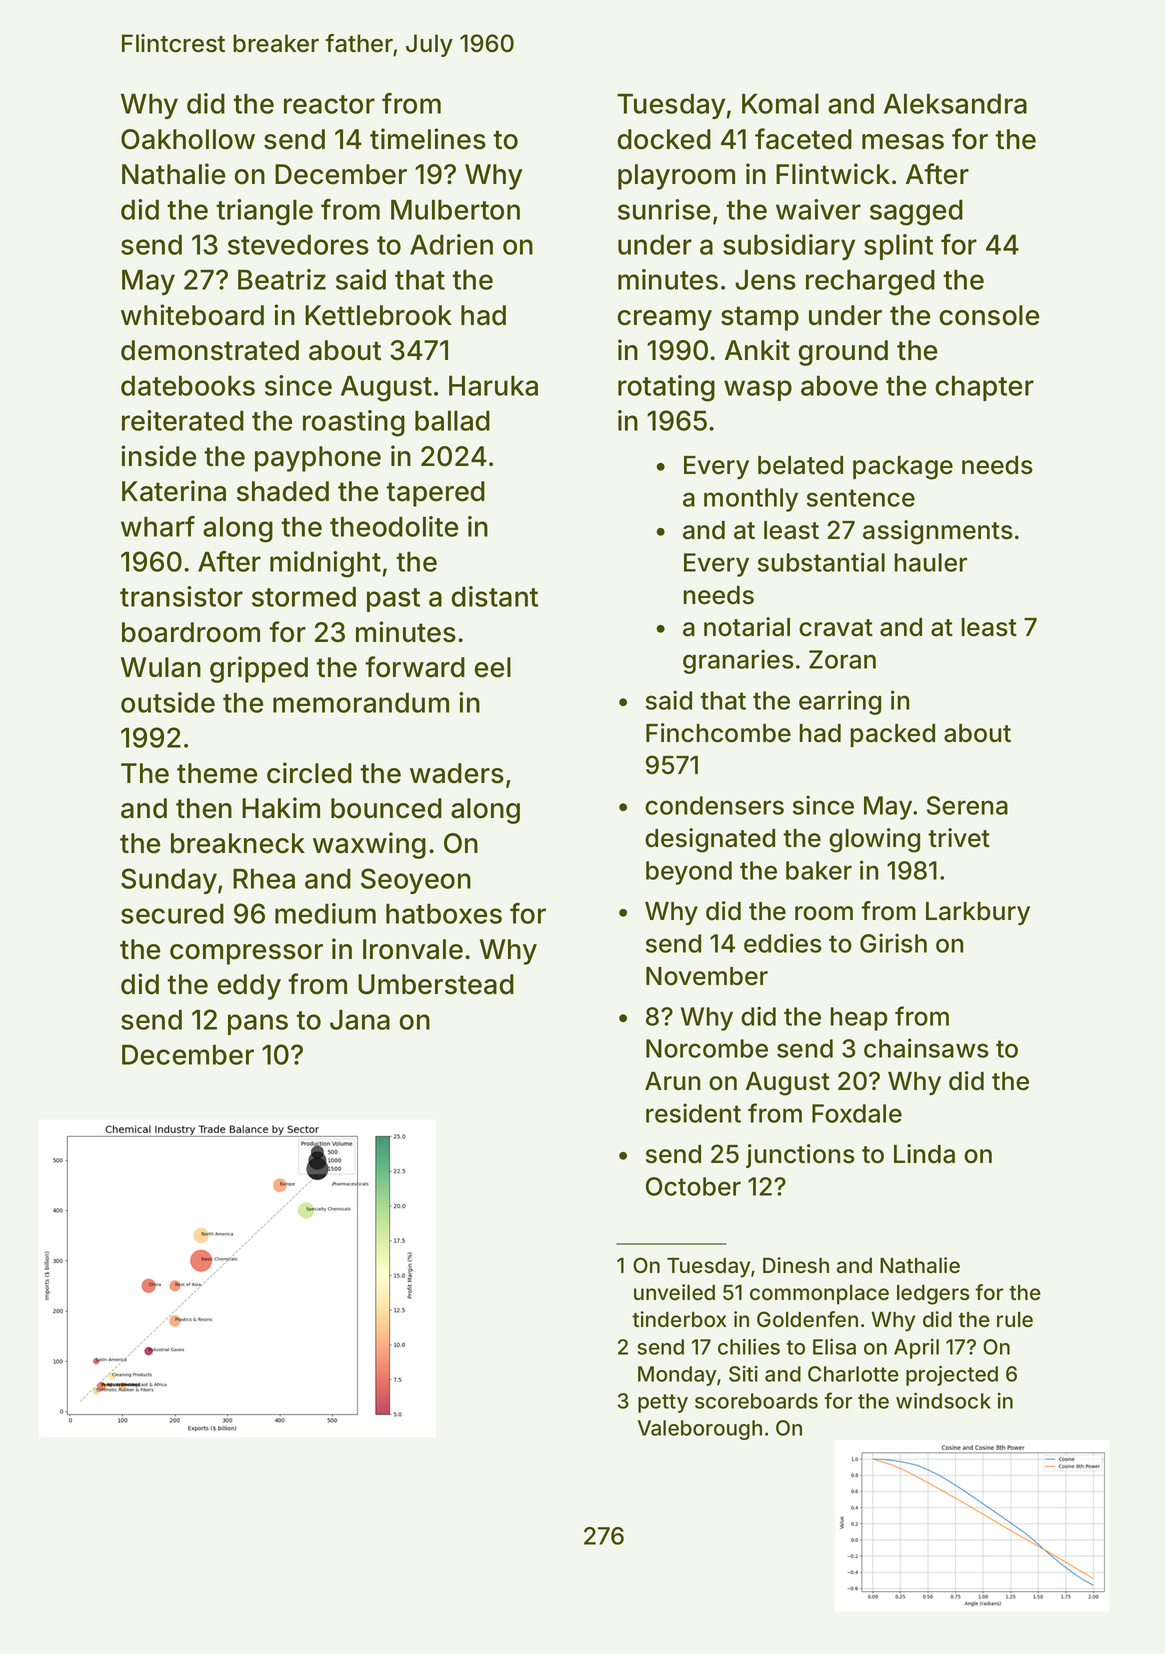 Image resolution: width=1165 pixels, height=1654 pixels. I want to click on roasting, so click(354, 423).
